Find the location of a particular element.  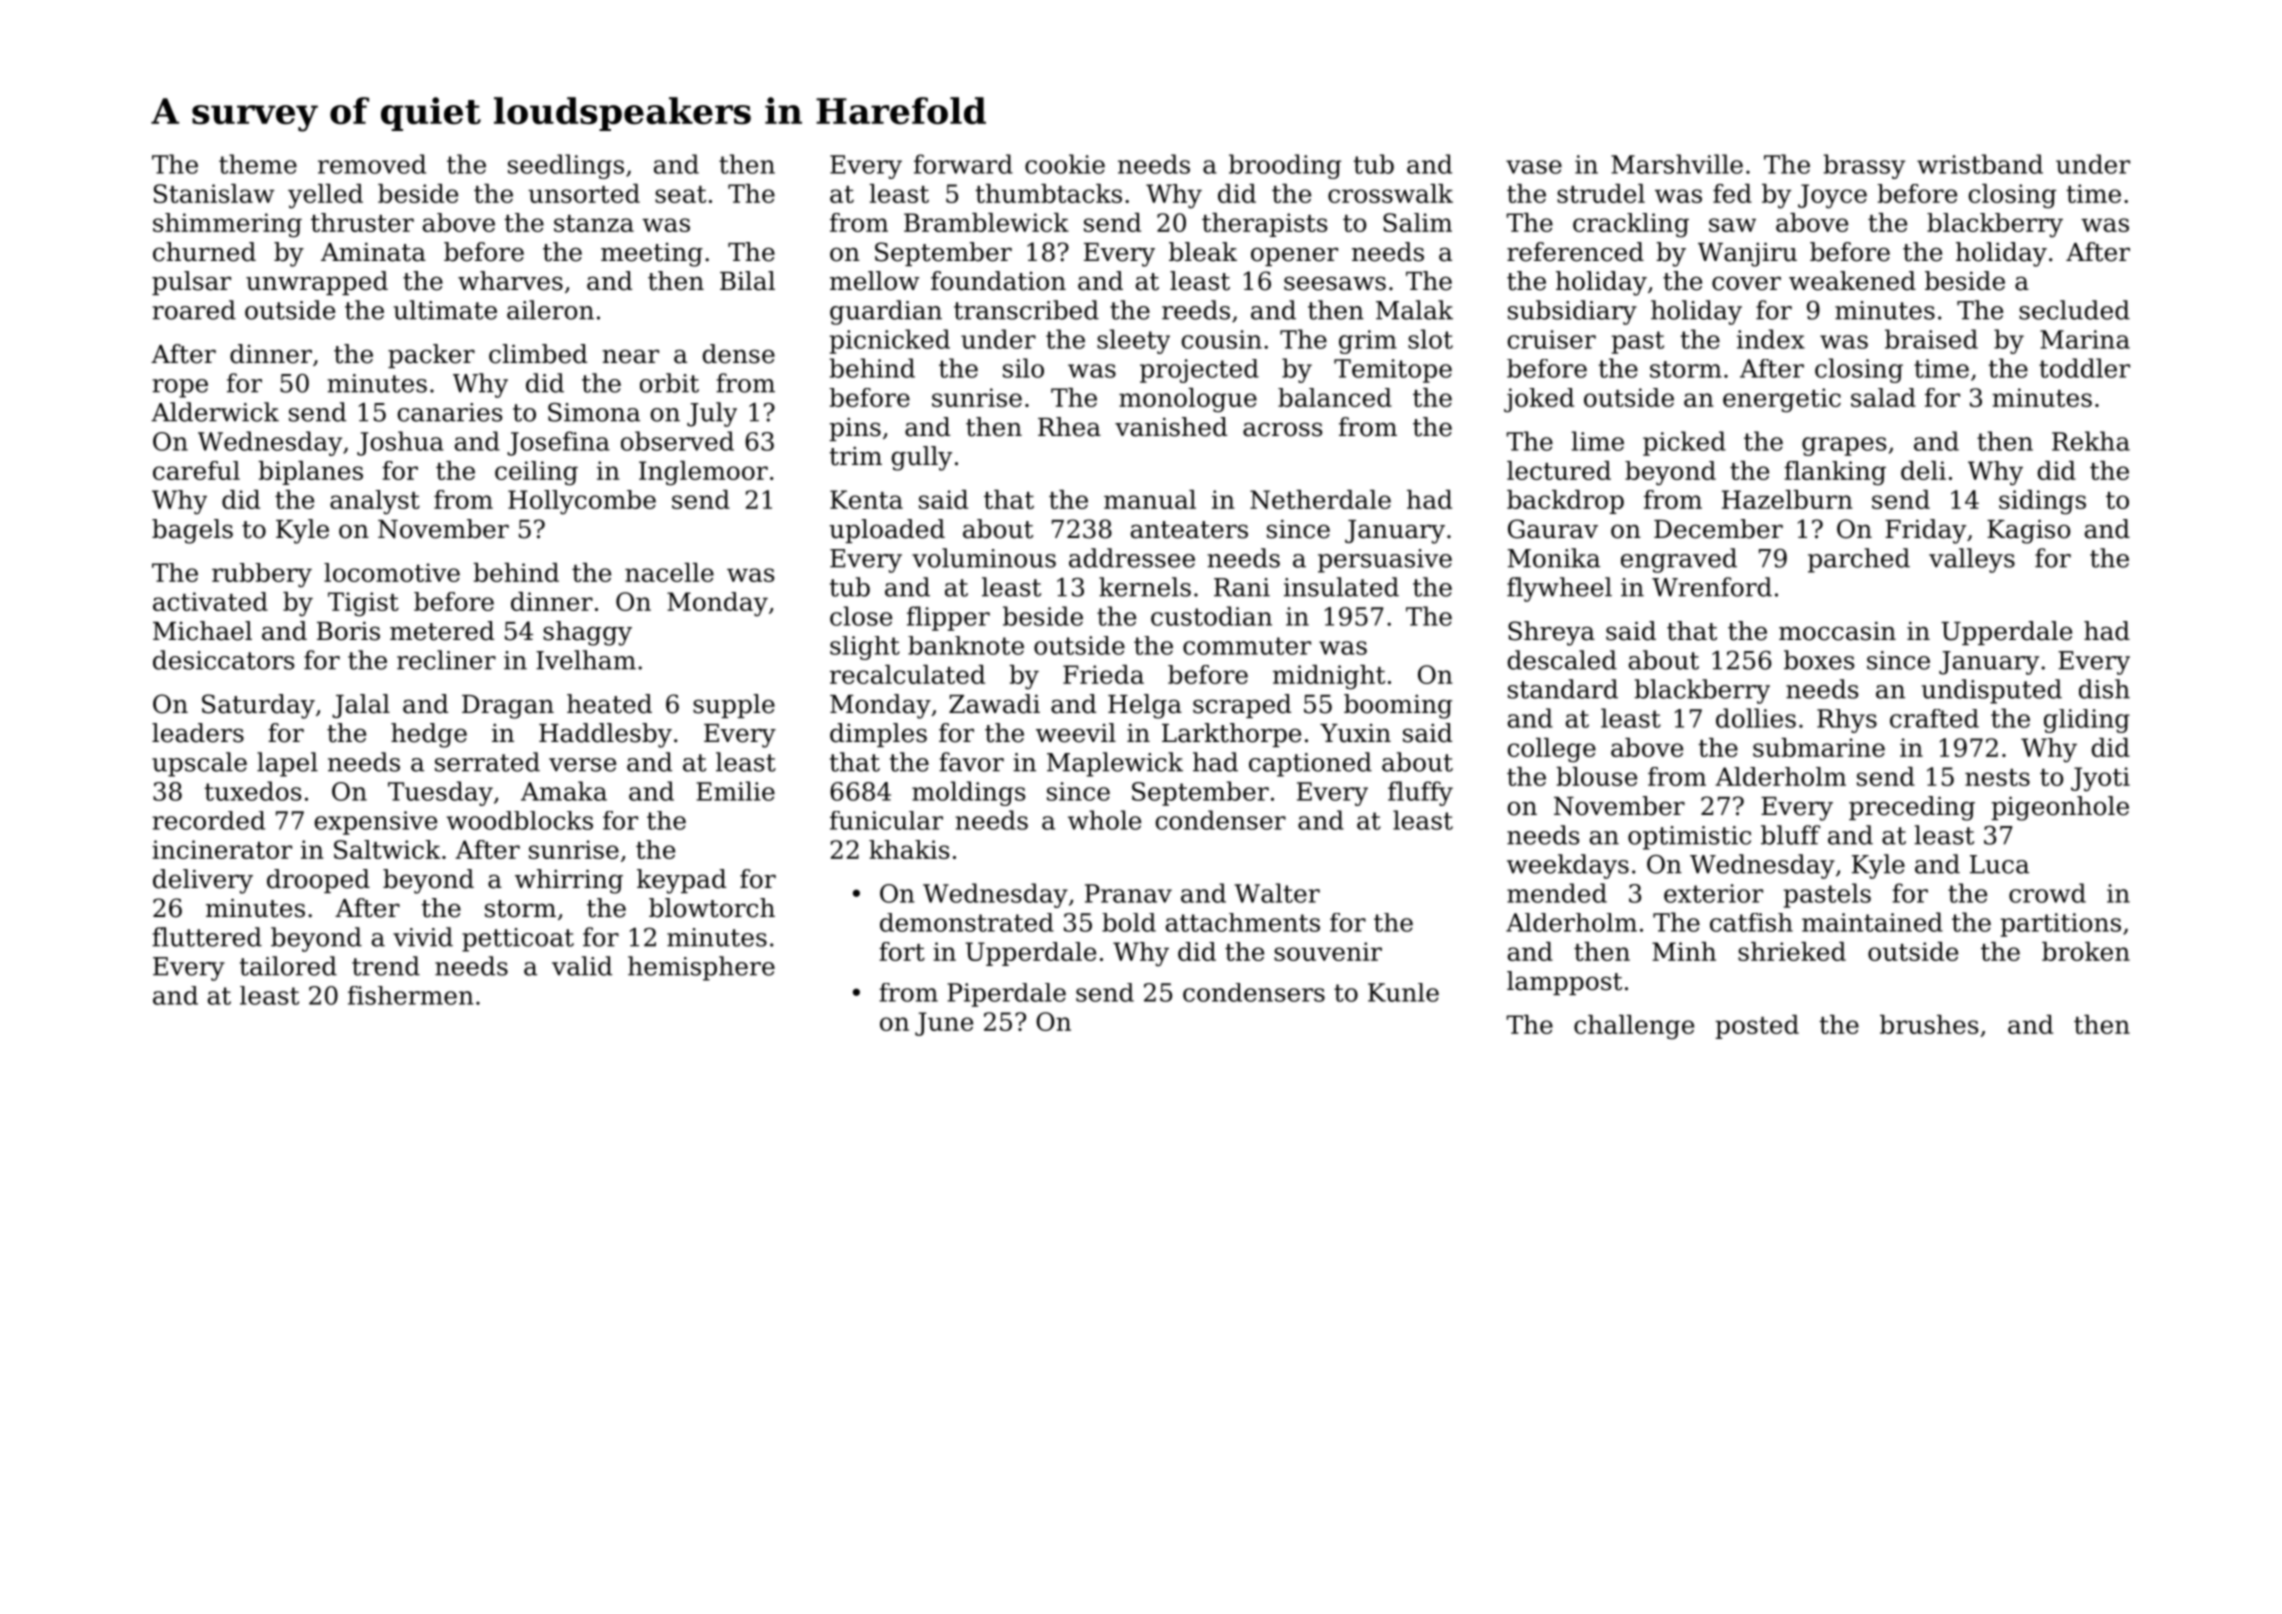

locomotive is located at coordinates (392, 572).
